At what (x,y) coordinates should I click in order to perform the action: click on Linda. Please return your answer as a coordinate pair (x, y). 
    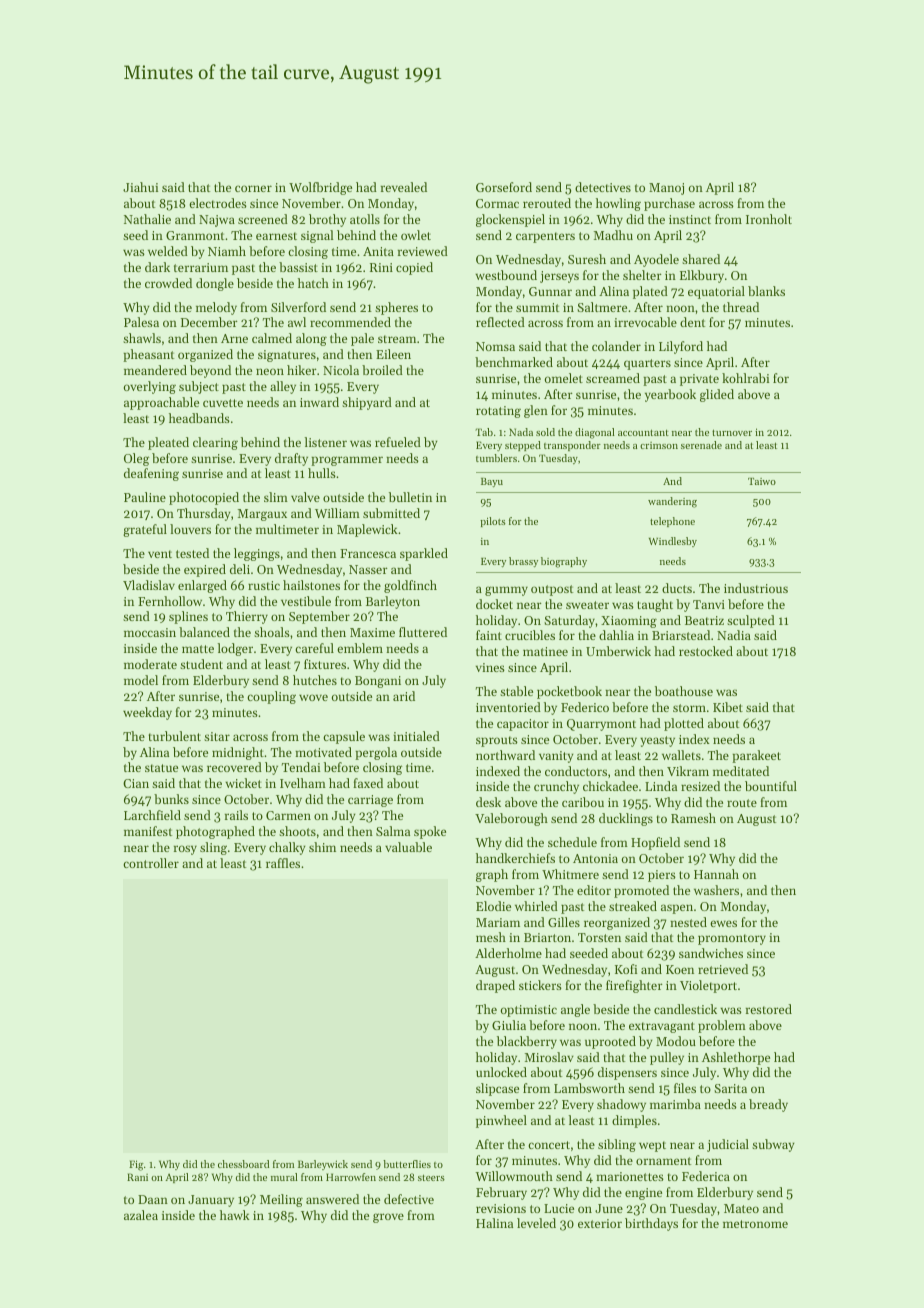
    Looking at the image, I should click on (661, 786).
